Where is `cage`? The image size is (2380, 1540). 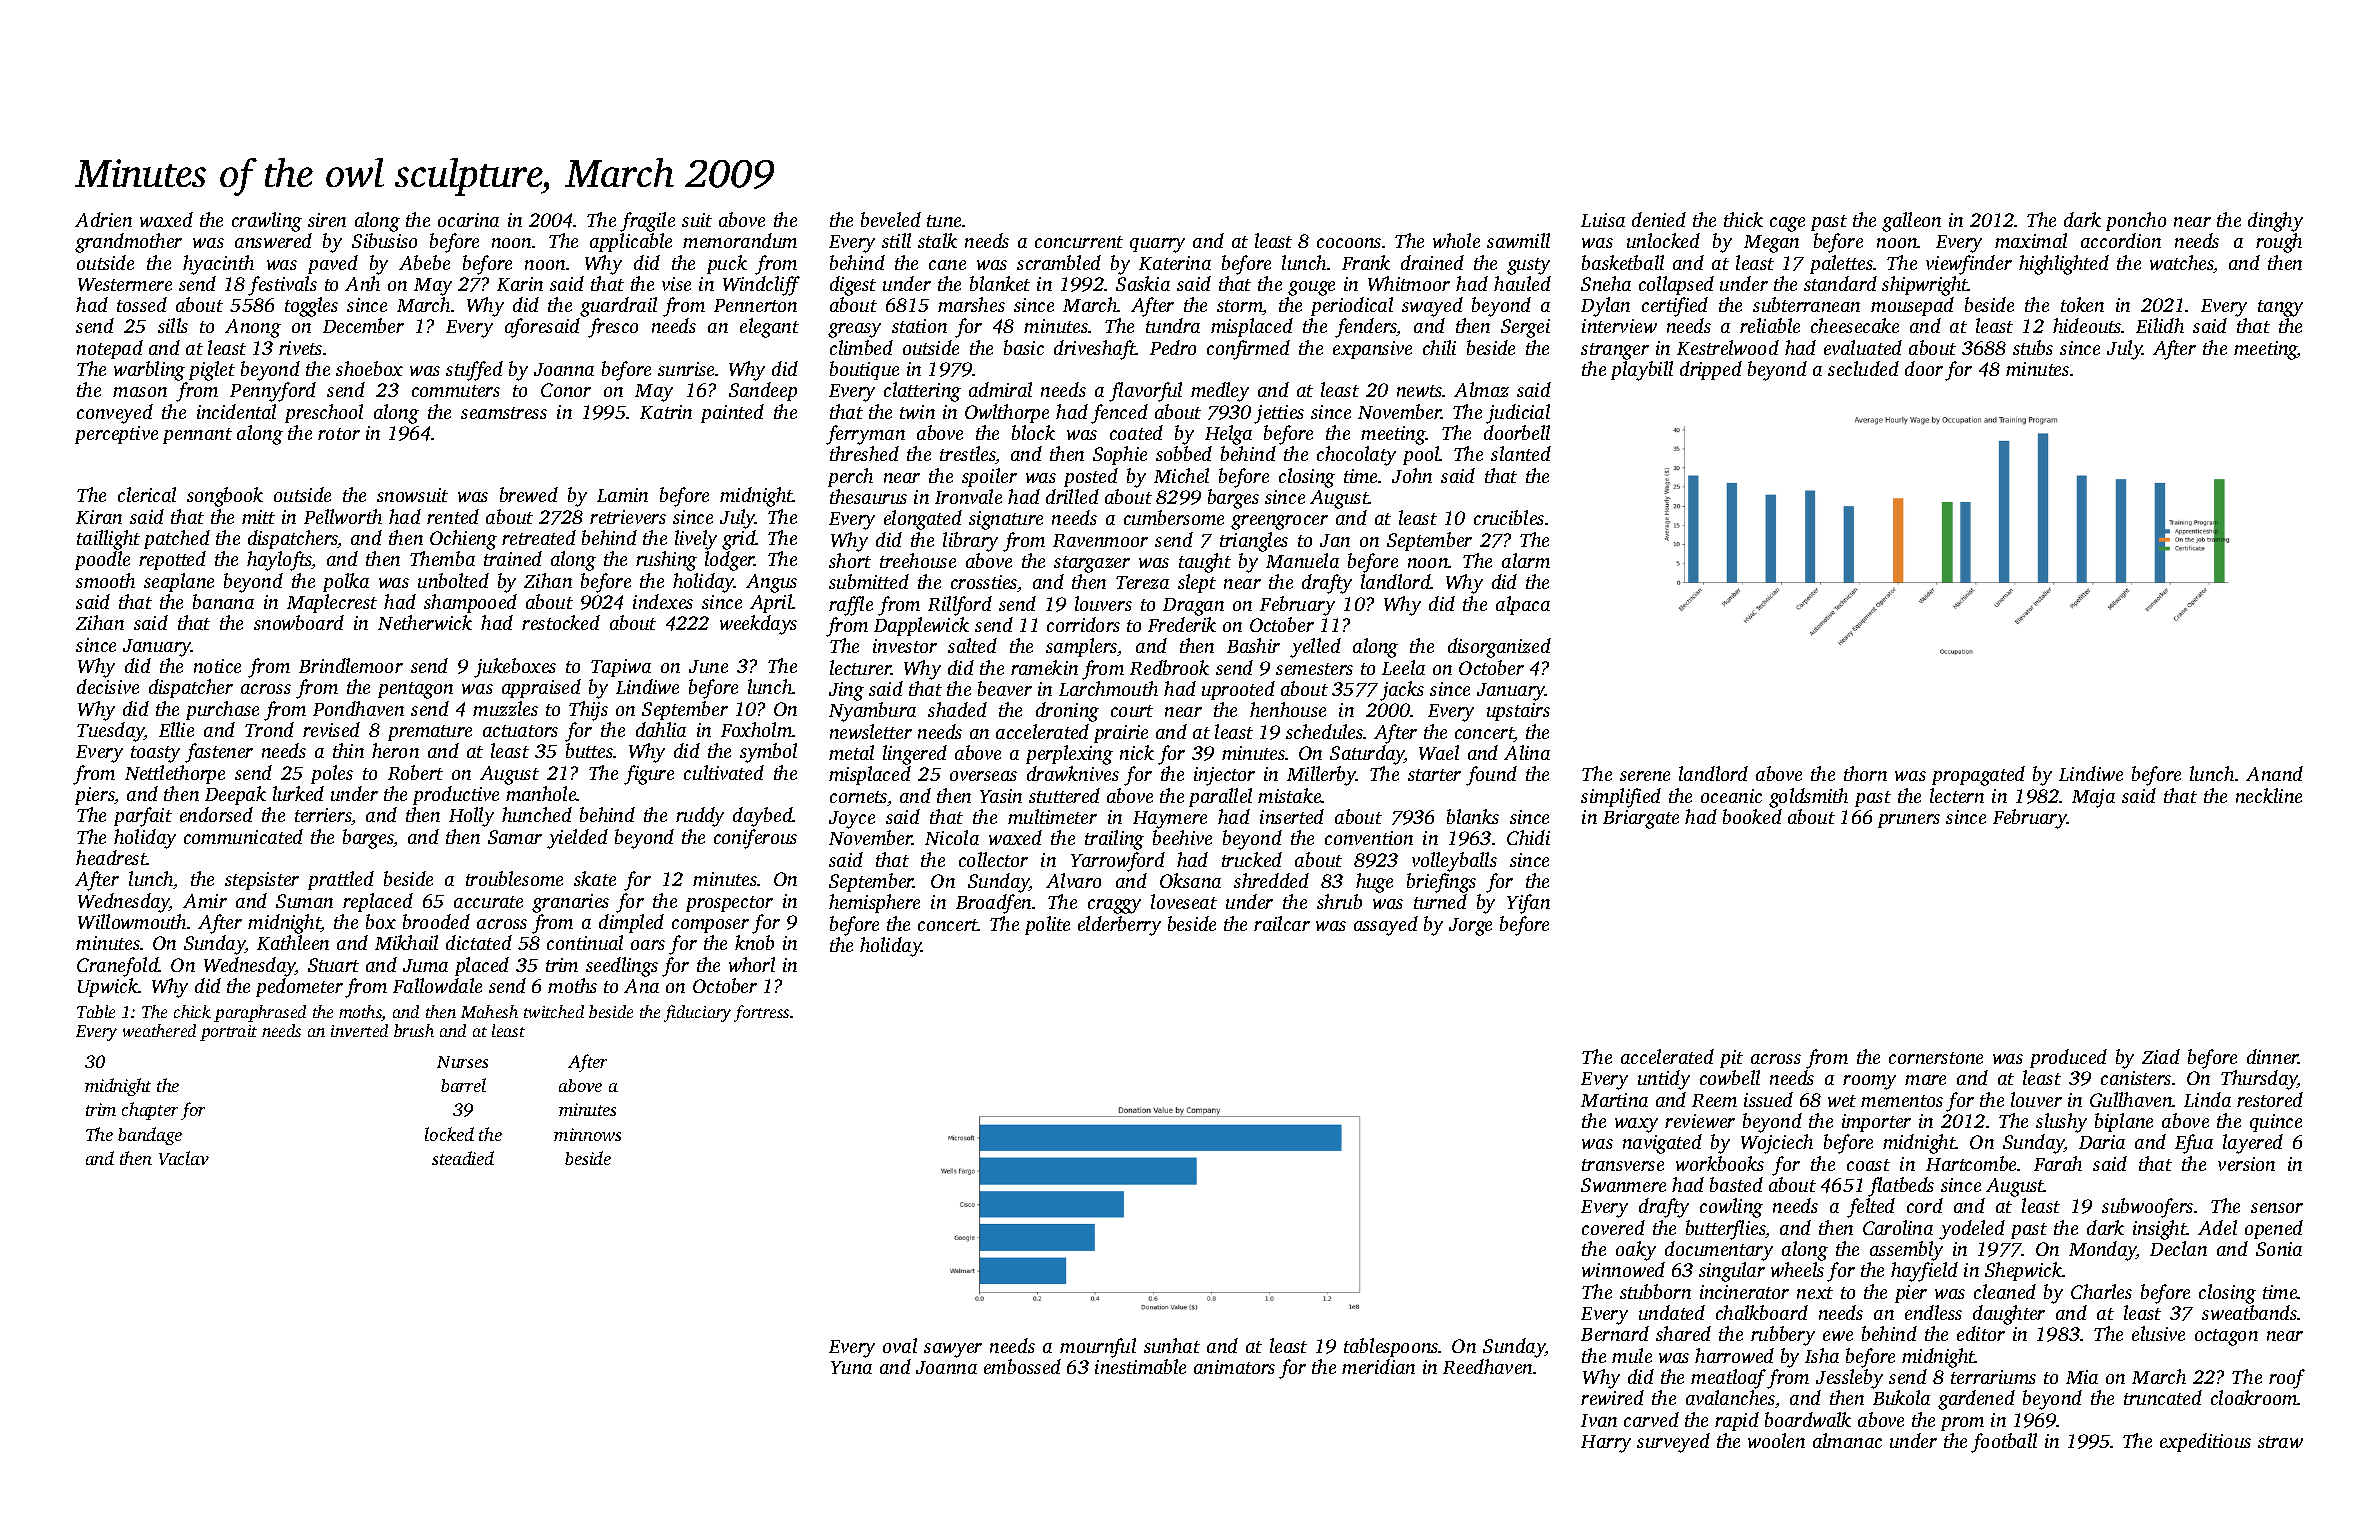 cage is located at coordinates (1787, 224).
